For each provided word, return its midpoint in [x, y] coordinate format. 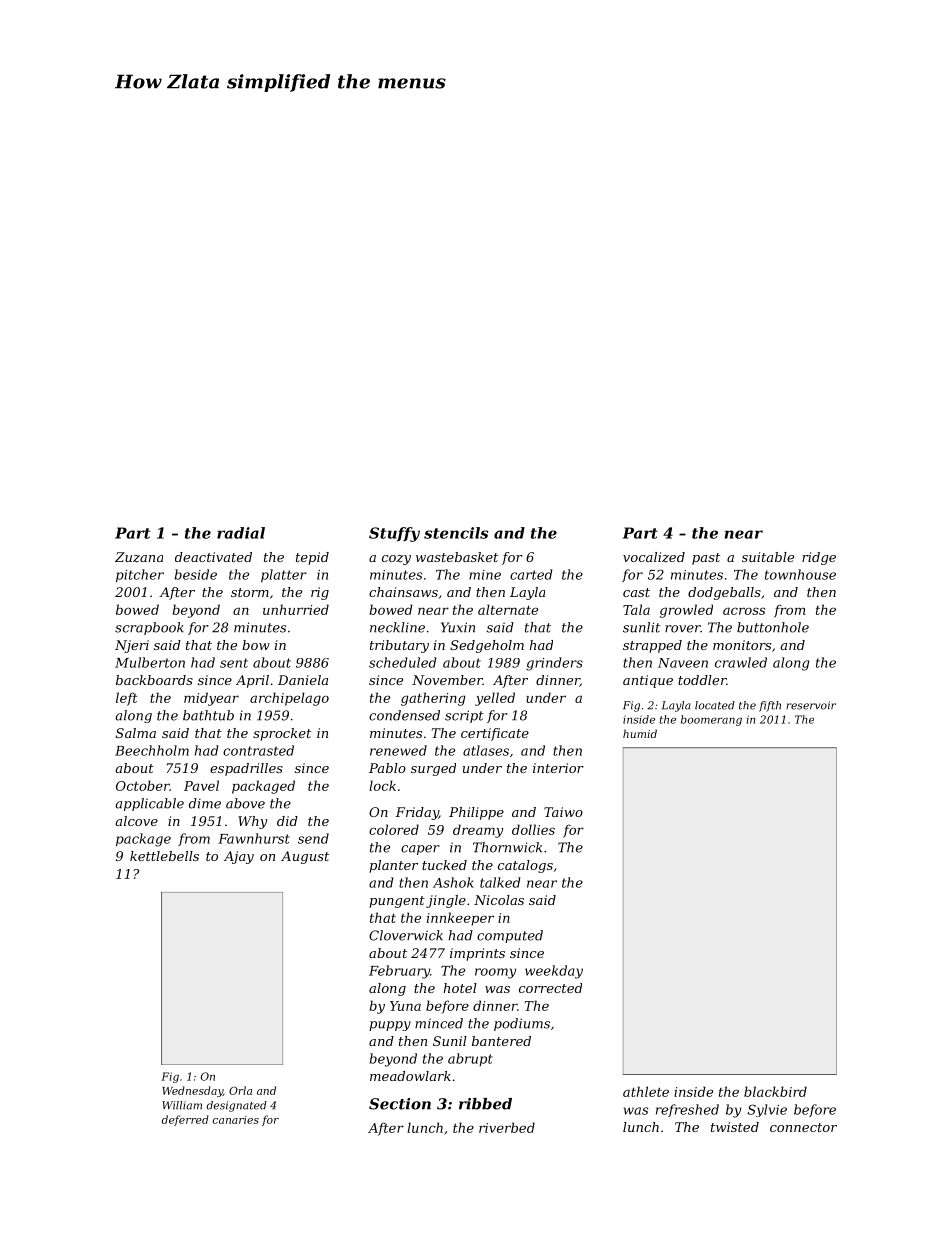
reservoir [811, 705]
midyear [211, 699]
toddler [702, 680]
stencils [456, 533]
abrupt [470, 1059]
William [182, 1105]
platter [284, 575]
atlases [486, 750]
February [399, 972]
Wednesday [192, 1091]
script [464, 716]
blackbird [775, 1091]
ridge [819, 558]
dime [205, 803]
